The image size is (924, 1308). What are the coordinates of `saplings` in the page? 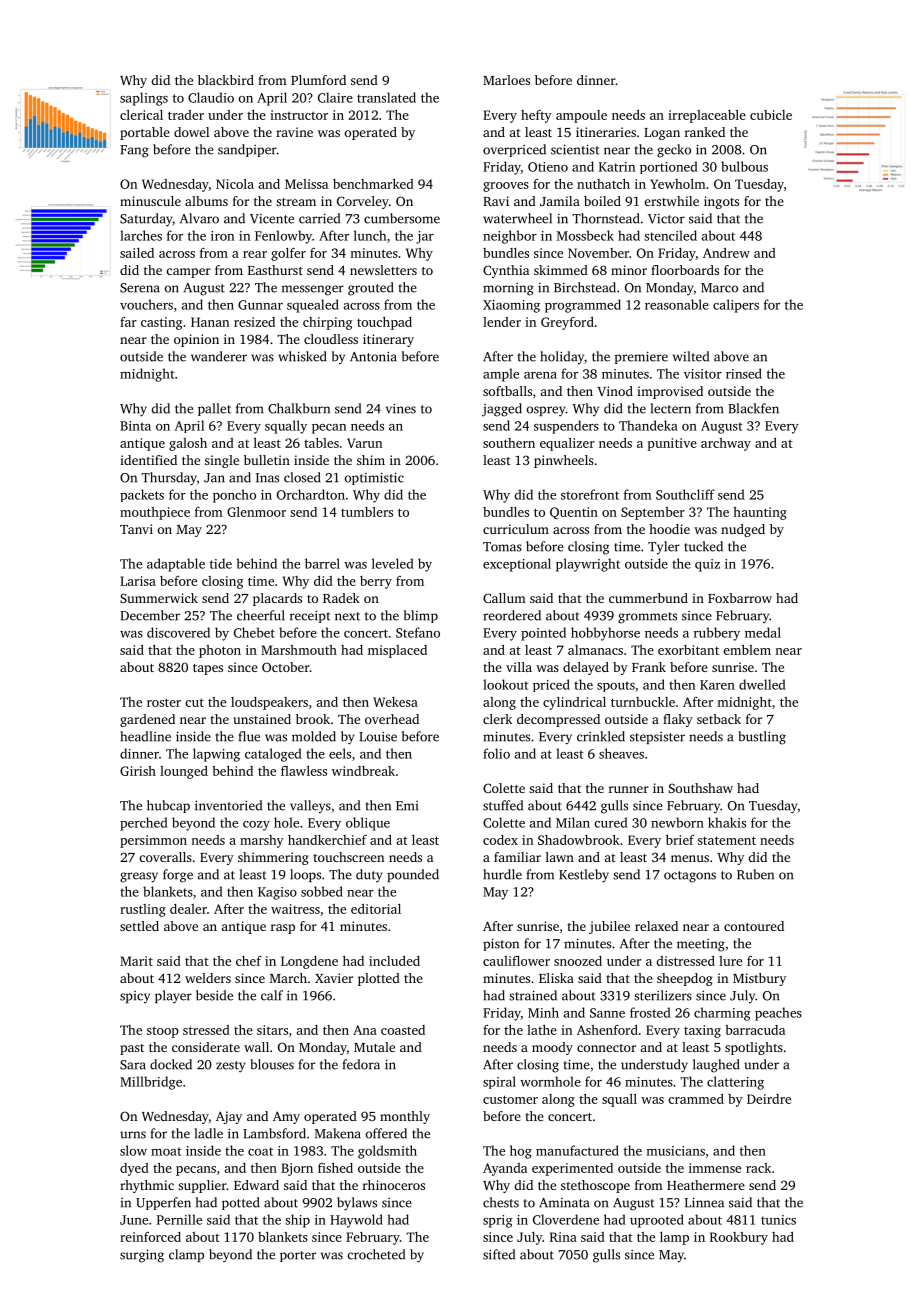 It's located at (144, 99).
